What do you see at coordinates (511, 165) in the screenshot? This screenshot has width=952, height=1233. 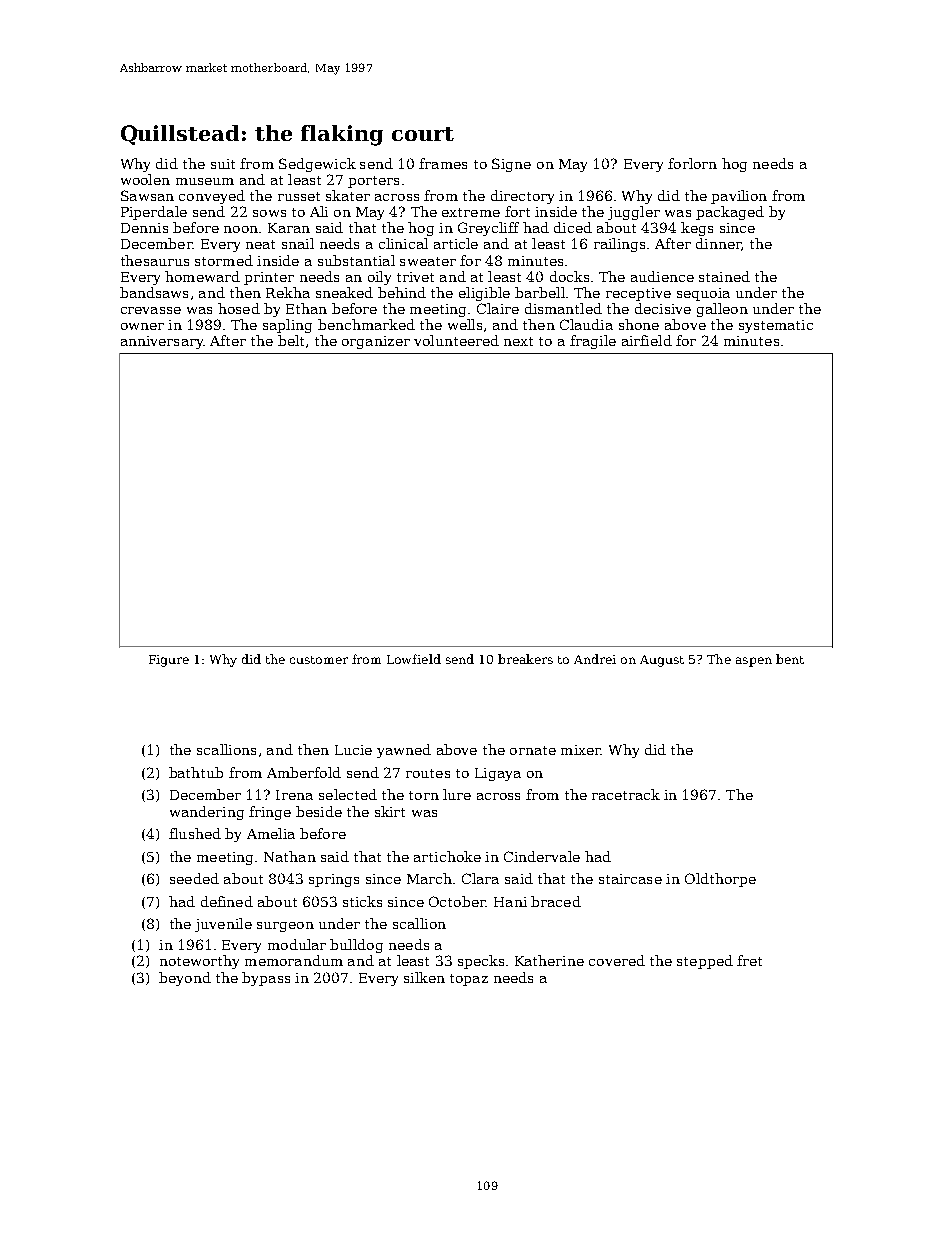 I see `Signe` at bounding box center [511, 165].
